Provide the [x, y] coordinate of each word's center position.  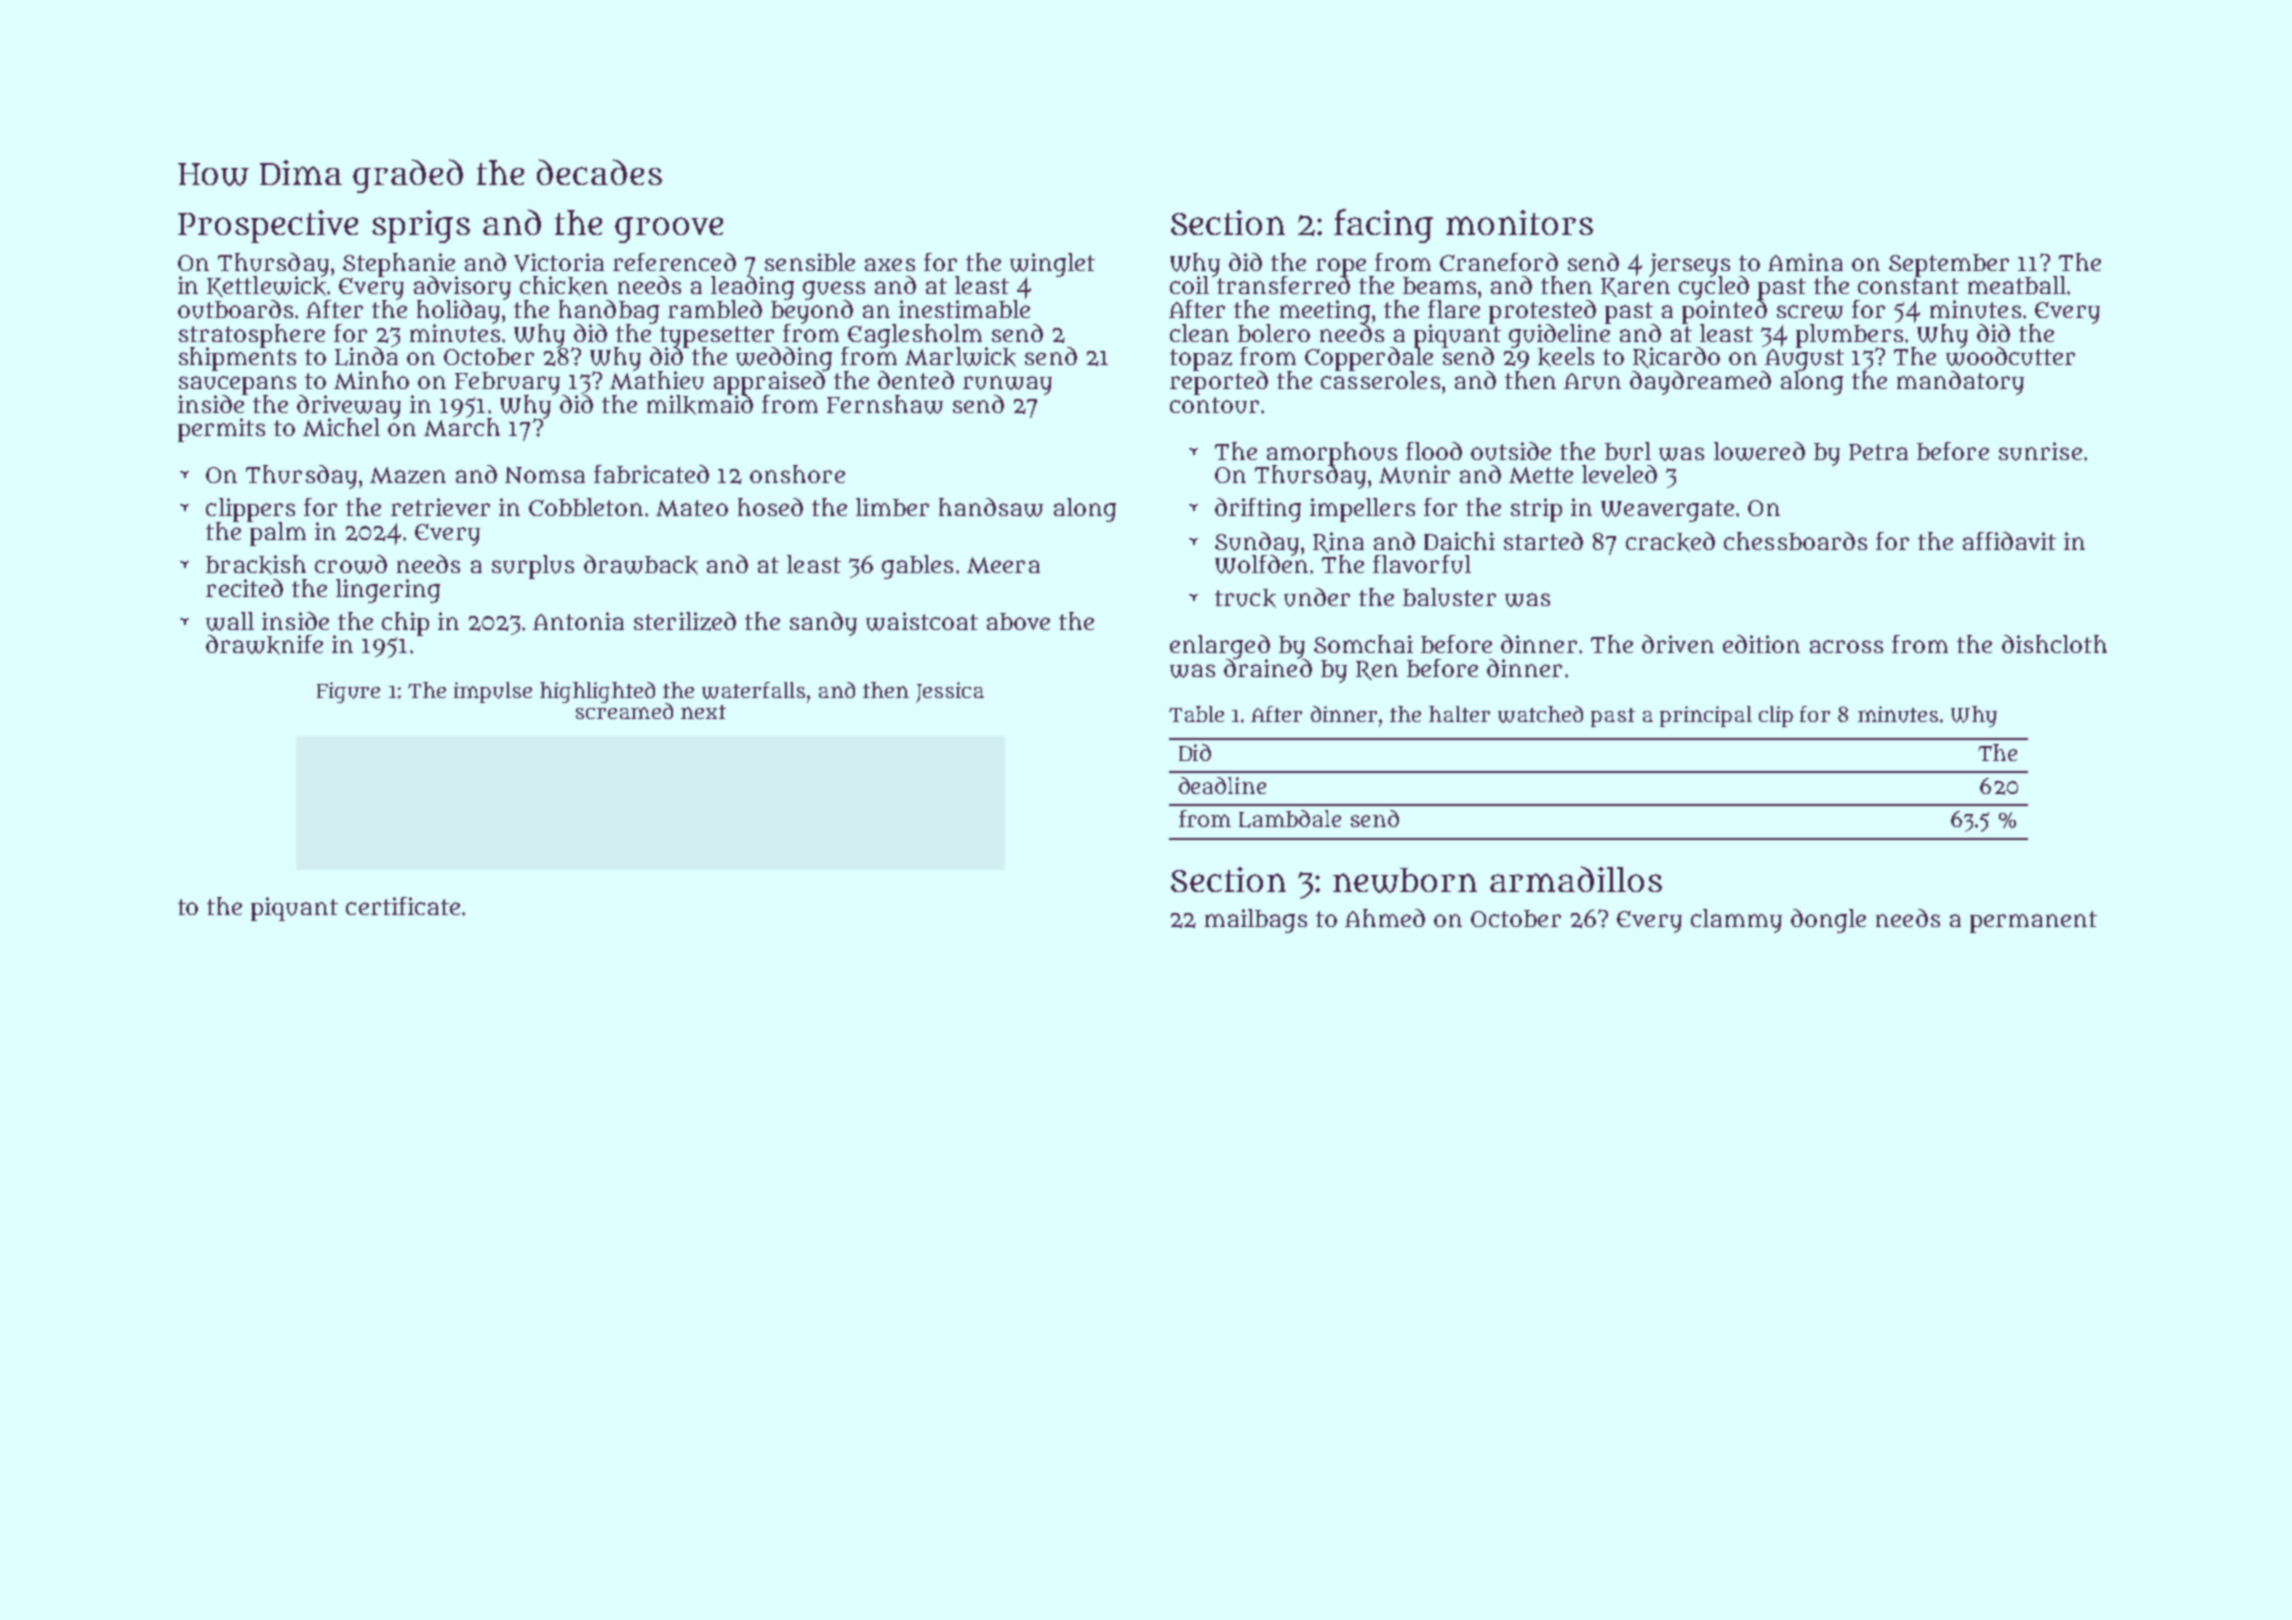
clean [1199, 333]
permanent [2033, 922]
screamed [624, 711]
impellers [1362, 510]
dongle [1828, 921]
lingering [388, 591]
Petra [1878, 452]
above [1018, 621]
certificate [403, 906]
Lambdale [1290, 819]
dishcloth [2054, 644]
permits [221, 430]
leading [752, 288]
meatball [2017, 285]
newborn [1405, 880]
